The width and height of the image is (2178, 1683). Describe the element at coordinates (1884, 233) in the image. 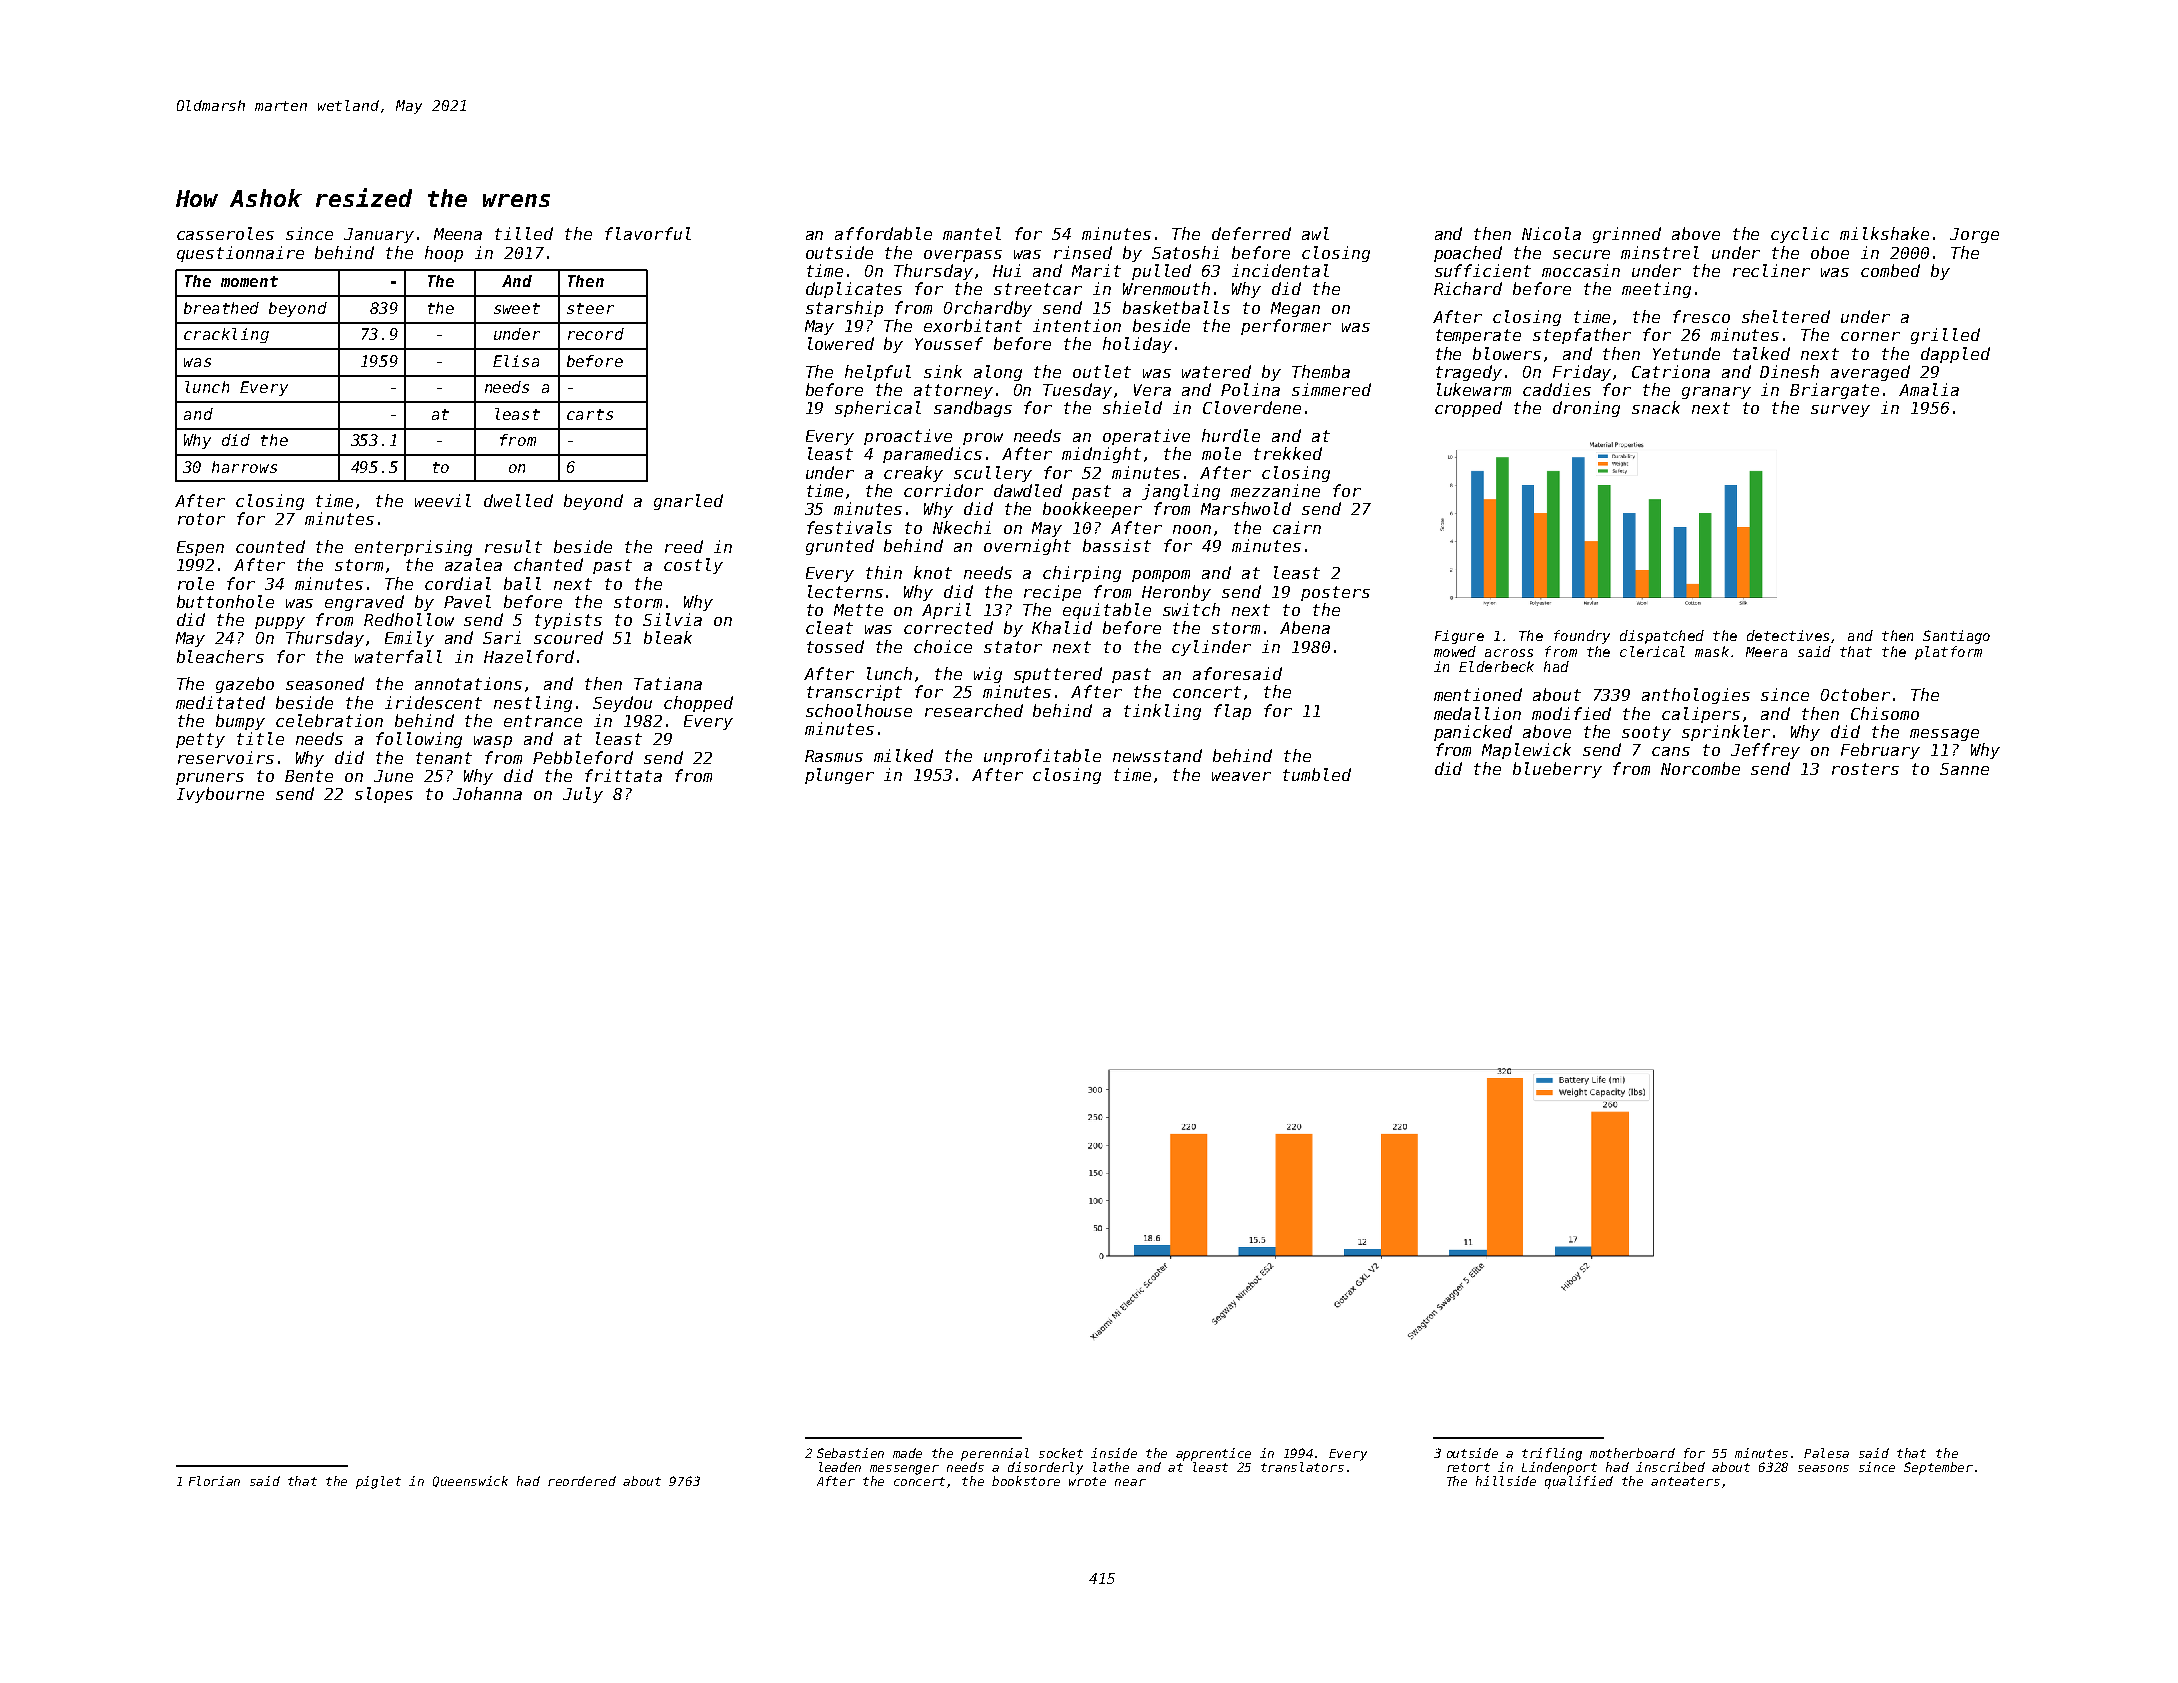

I see `milkshake` at that location.
